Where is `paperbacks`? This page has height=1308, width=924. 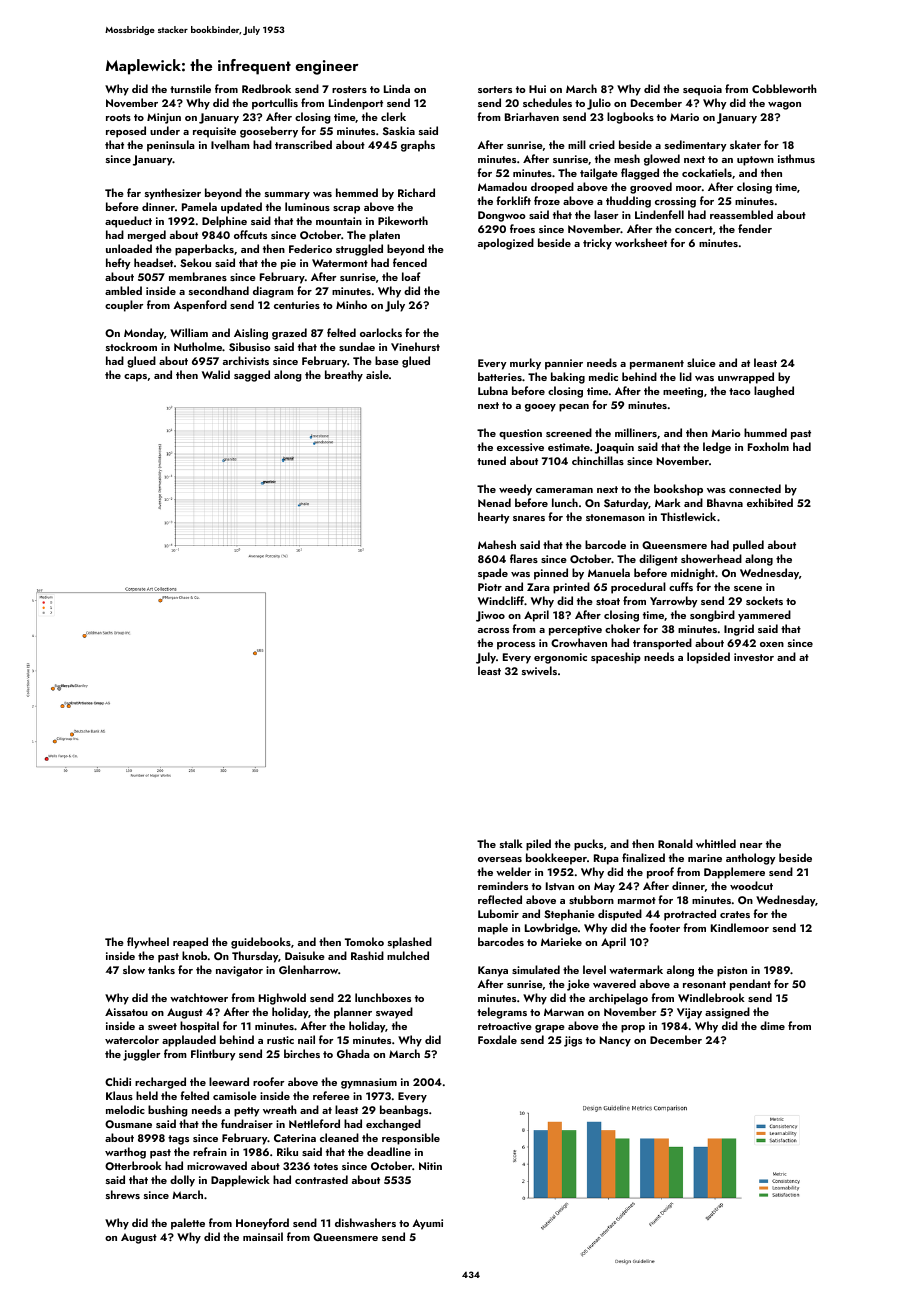
paperbacks is located at coordinates (204, 250).
